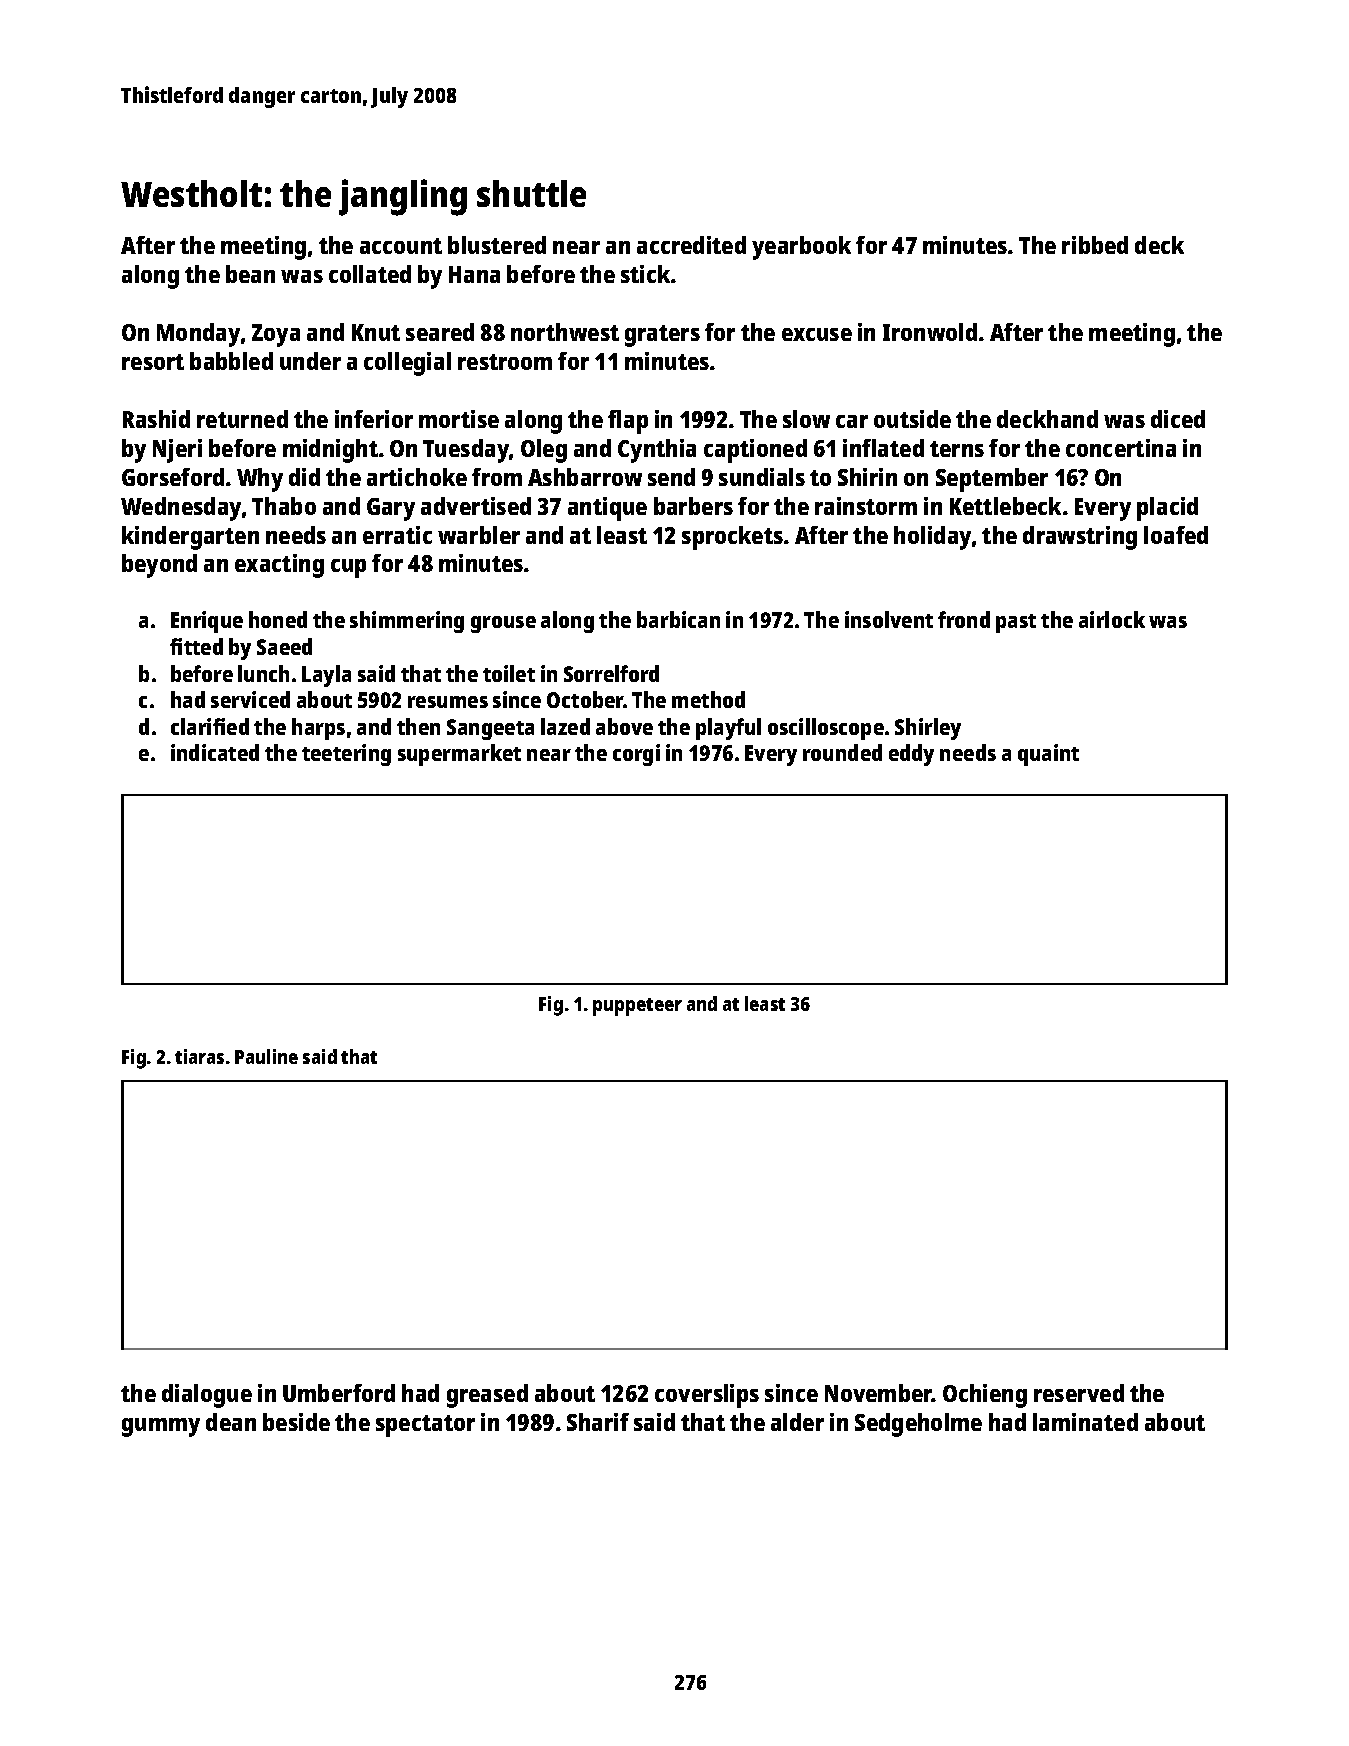  Describe the element at coordinates (691, 245) in the page. I see `accredited` at that location.
